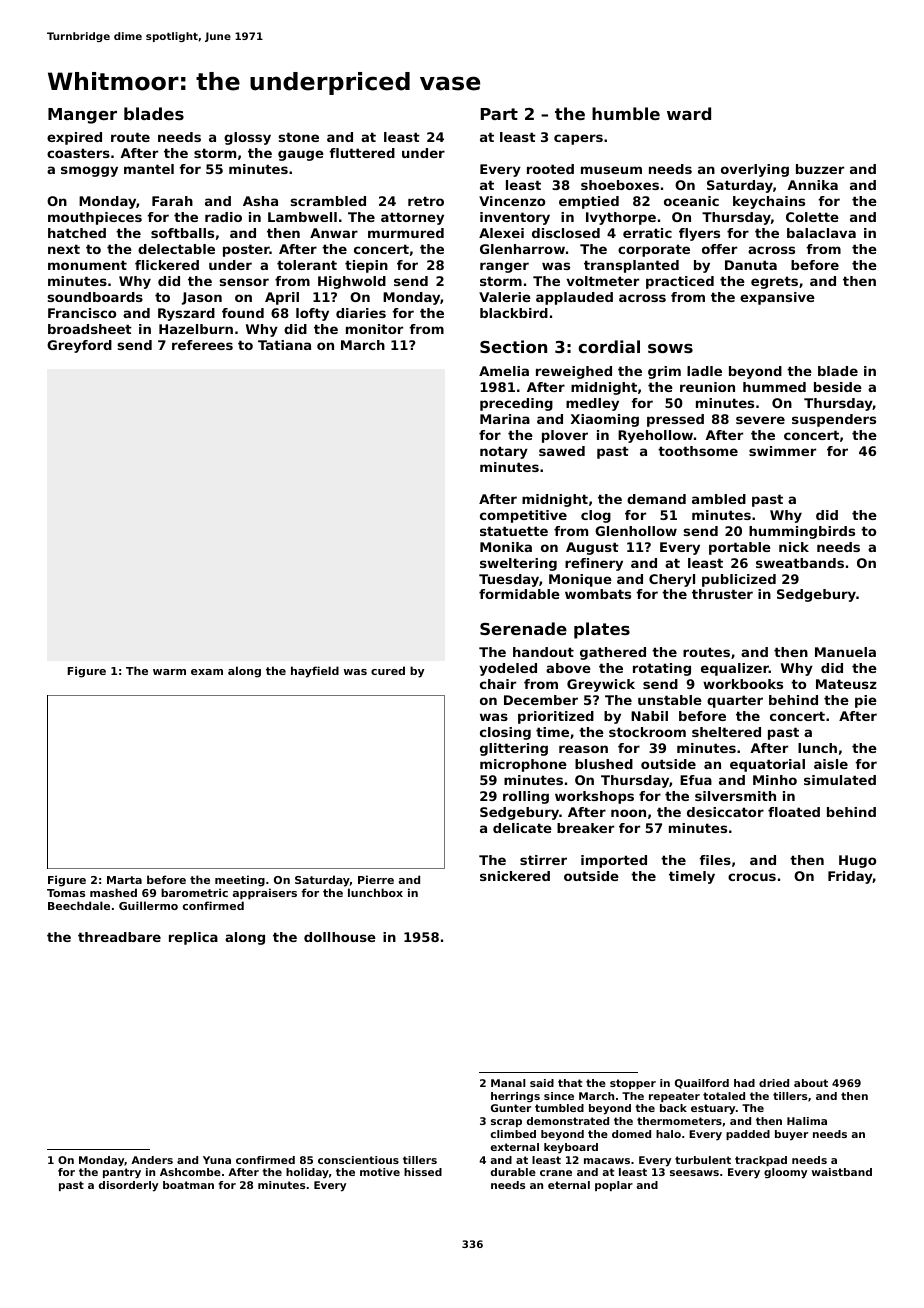  What do you see at coordinates (376, 879) in the screenshot?
I see `Pierre` at bounding box center [376, 879].
